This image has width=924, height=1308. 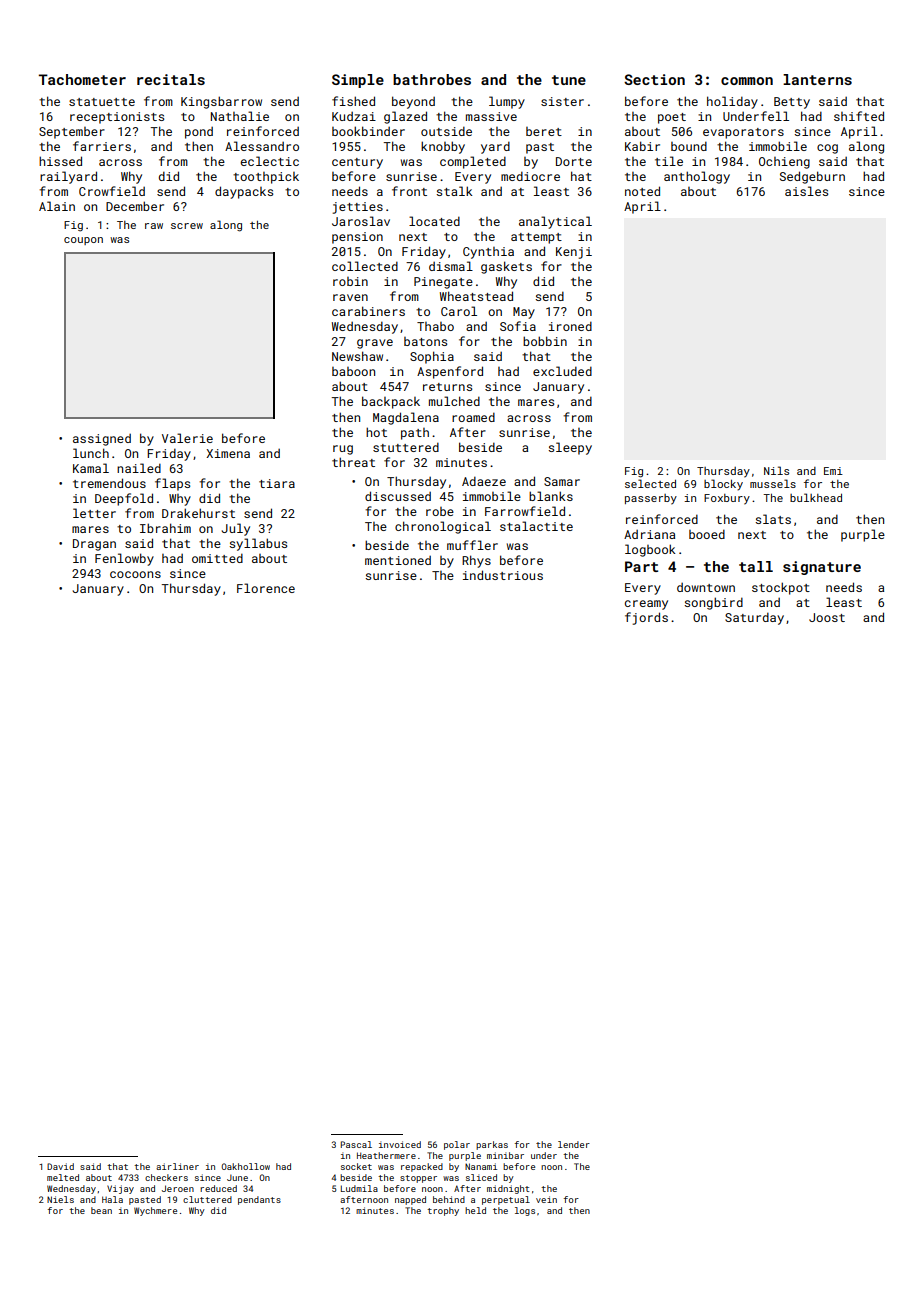 What do you see at coordinates (82, 79) in the image?
I see `Tachometer` at bounding box center [82, 79].
